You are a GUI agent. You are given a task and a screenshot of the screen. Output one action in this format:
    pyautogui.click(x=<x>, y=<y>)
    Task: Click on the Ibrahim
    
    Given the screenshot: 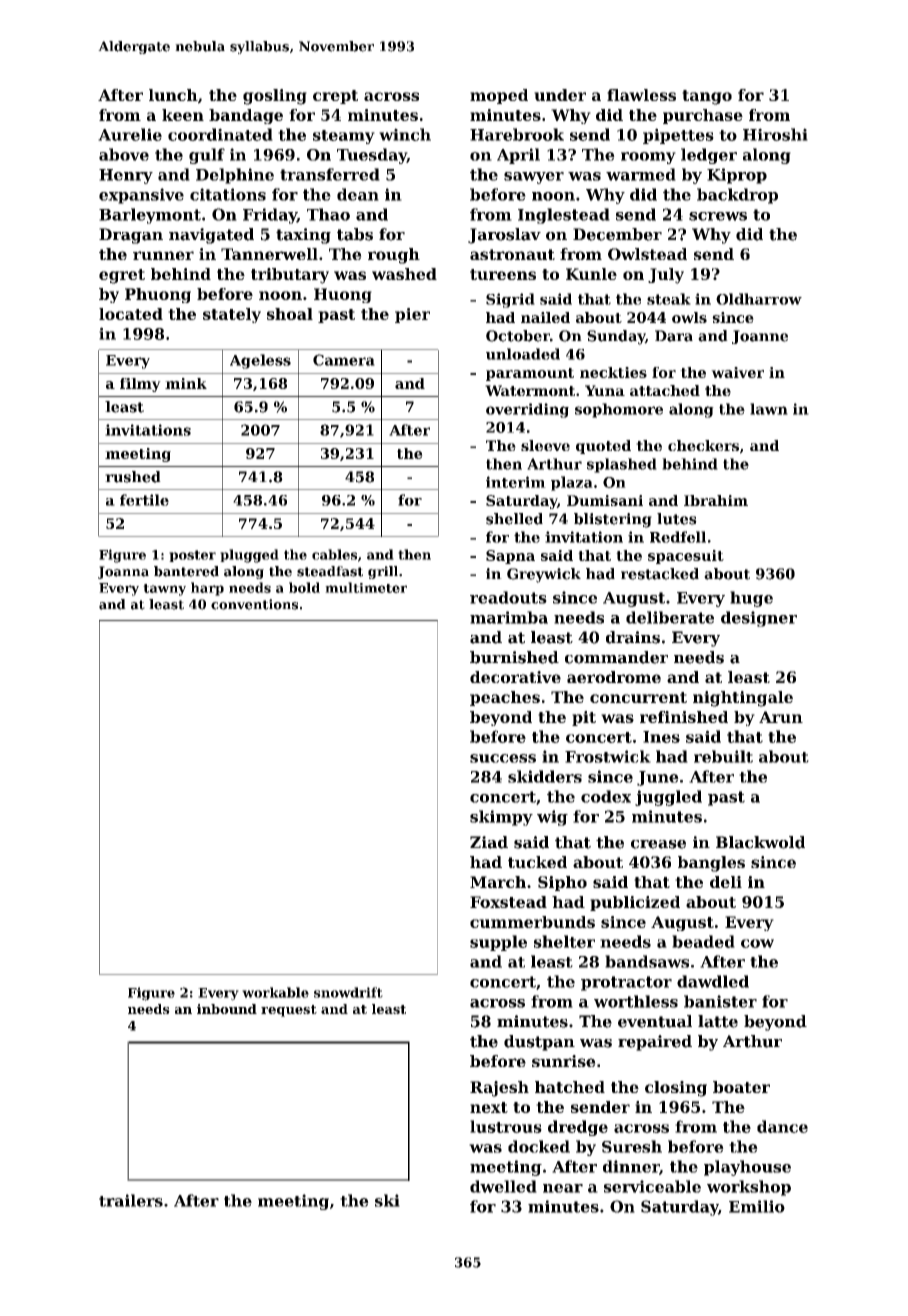 What is the action you would take?
    pyautogui.click(x=716, y=500)
